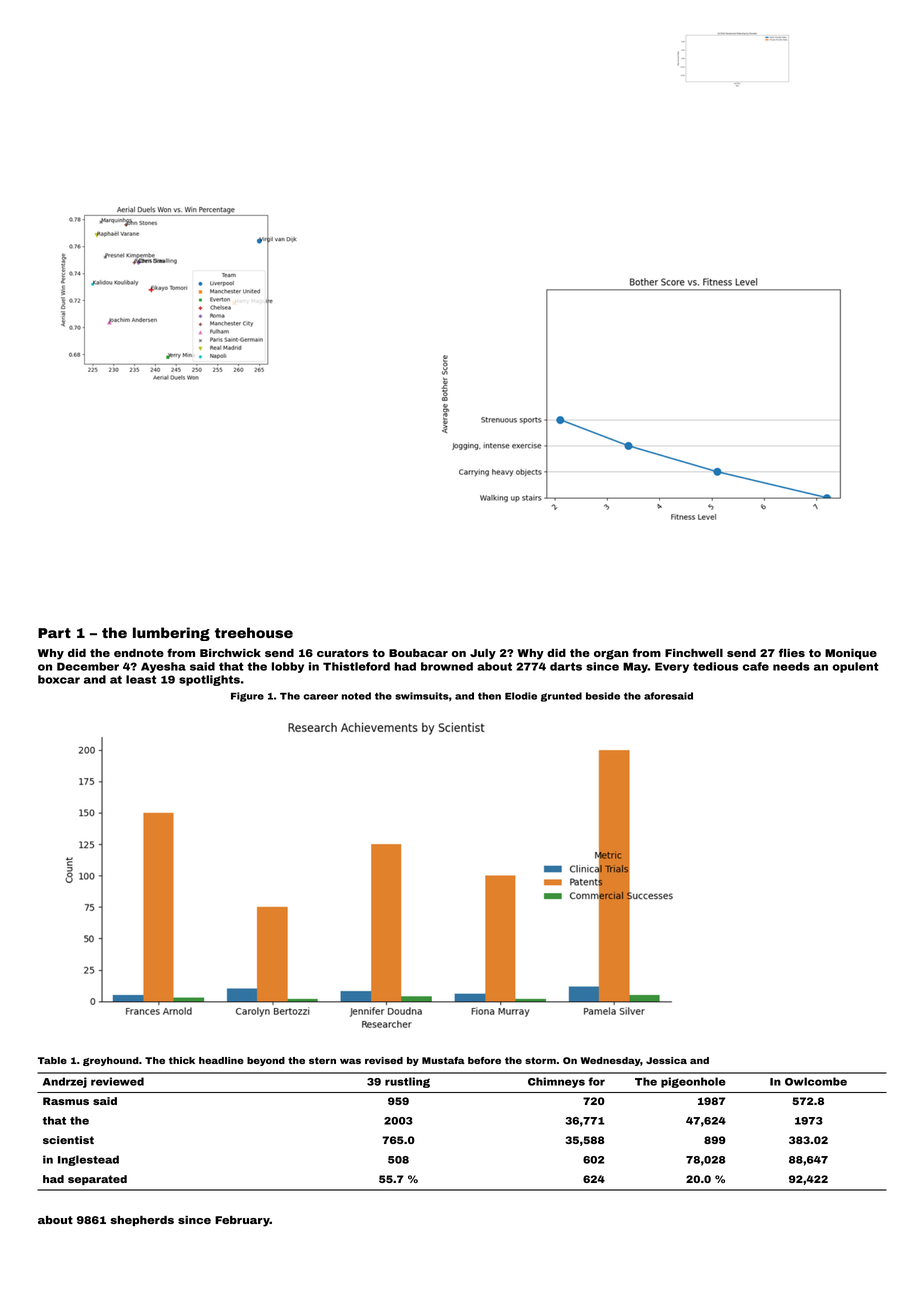  I want to click on Part, so click(54, 633).
